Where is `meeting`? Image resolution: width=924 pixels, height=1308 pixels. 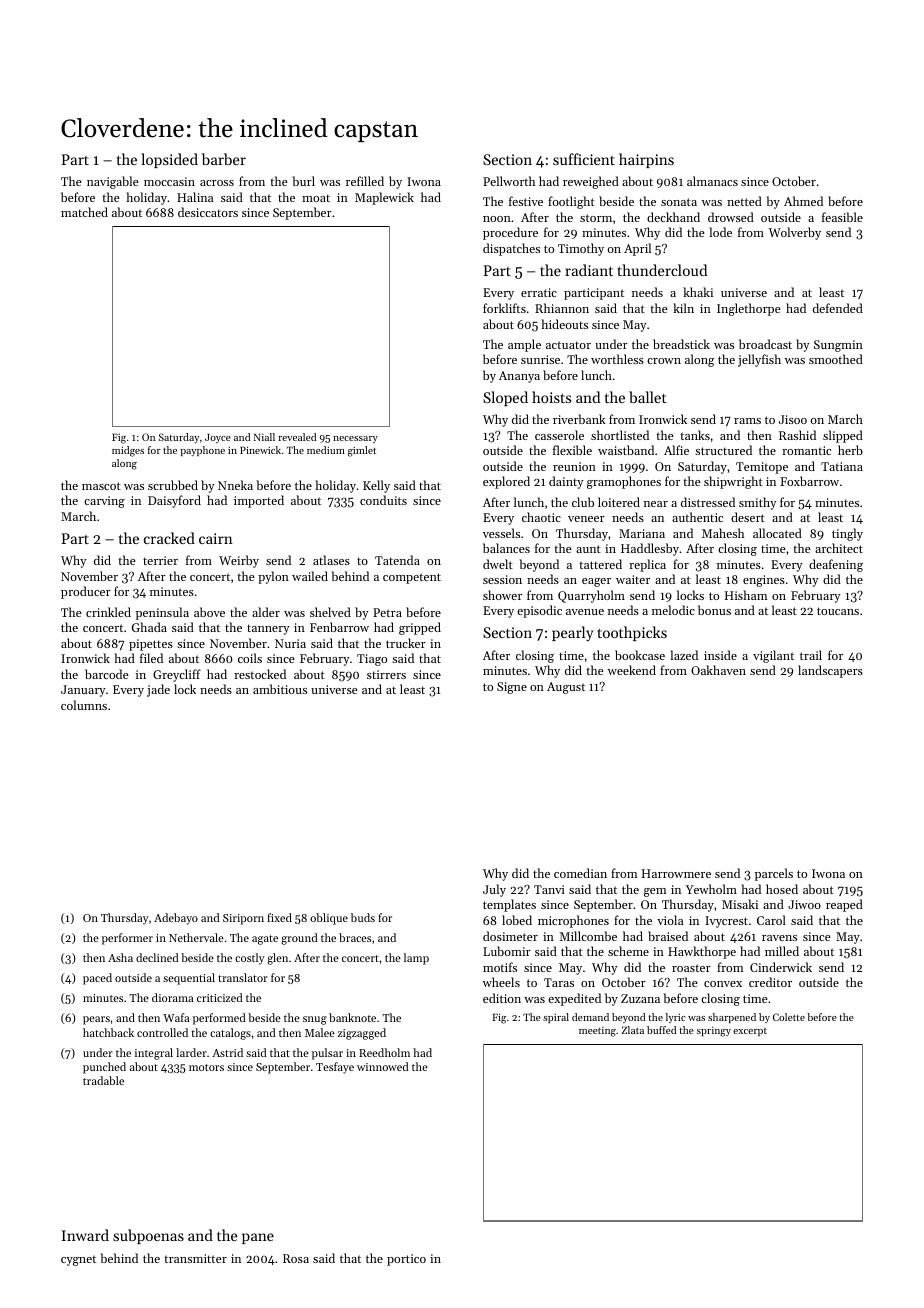
meeting is located at coordinates (597, 1032).
